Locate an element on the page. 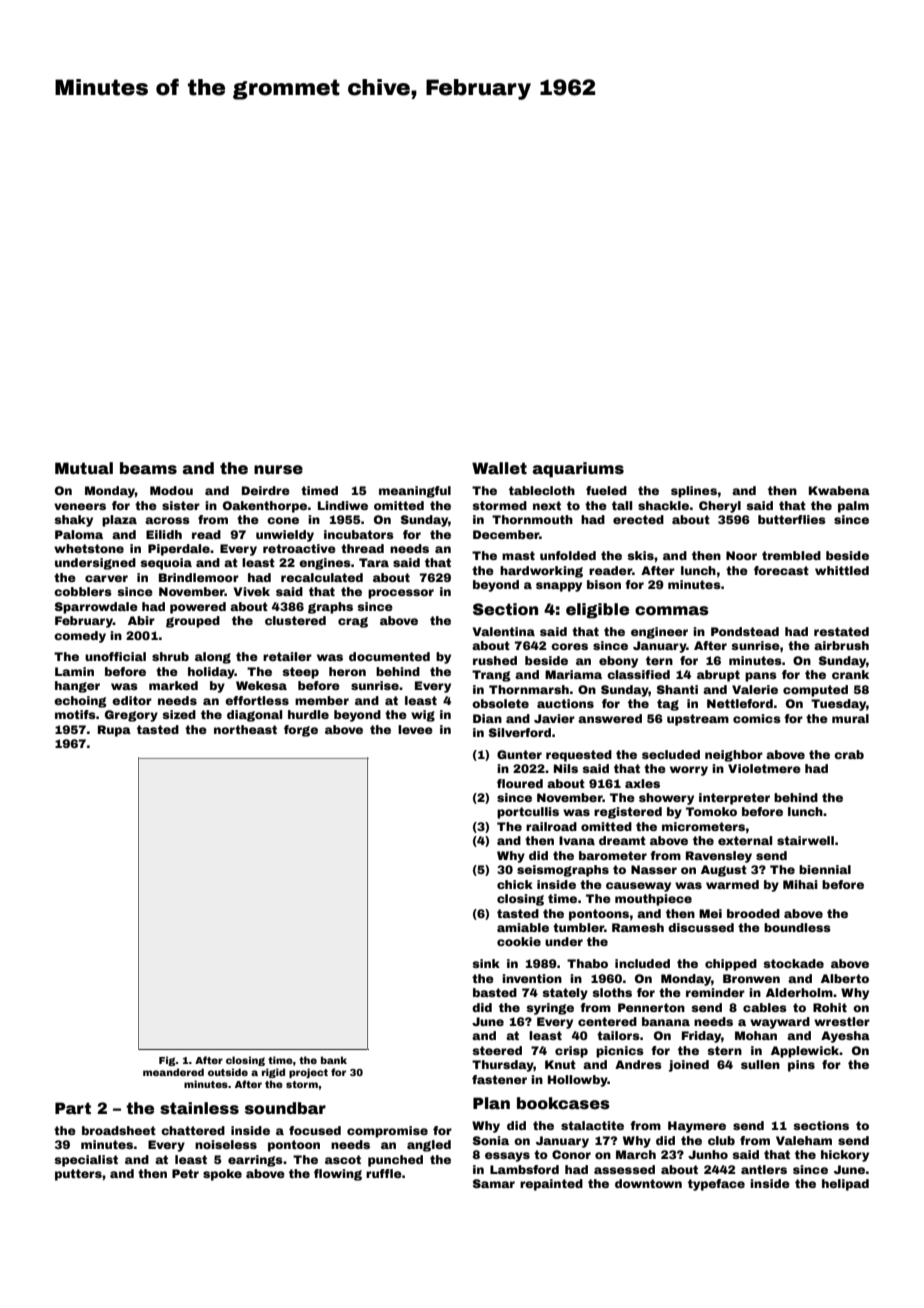  rigid is located at coordinates (273, 1073).
